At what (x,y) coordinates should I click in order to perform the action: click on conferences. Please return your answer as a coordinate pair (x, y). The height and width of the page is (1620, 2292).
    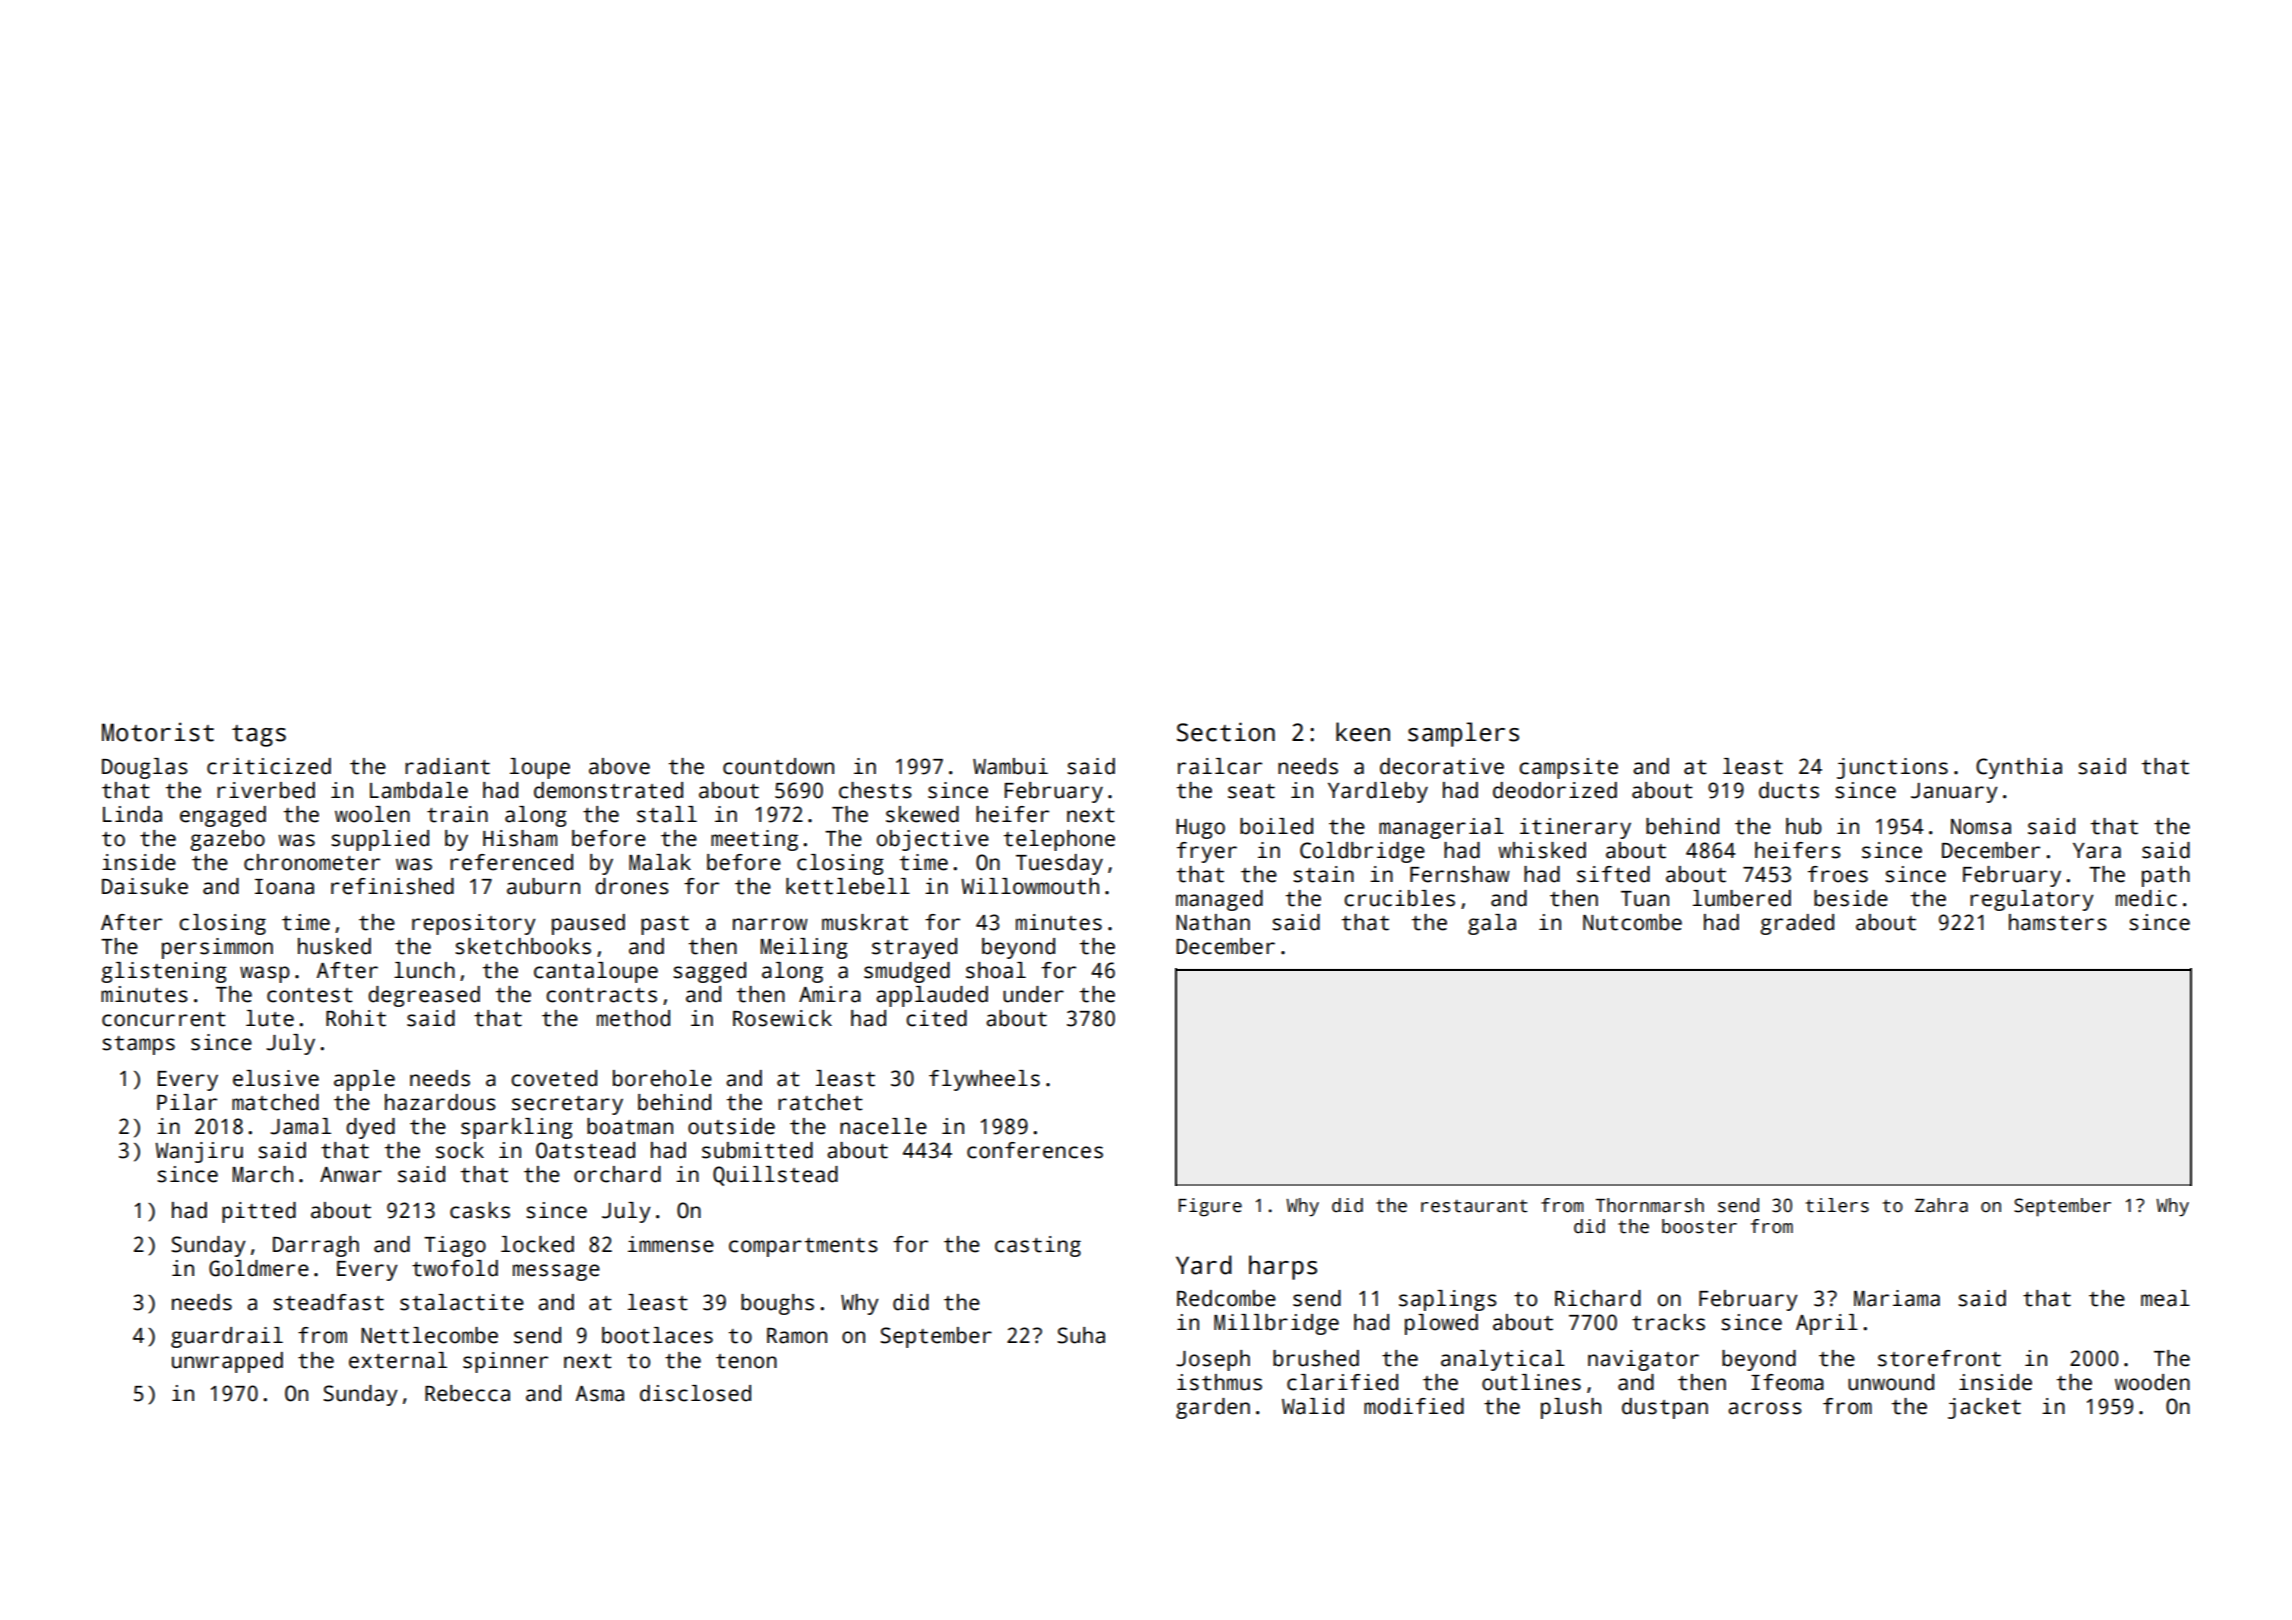
    Looking at the image, I should click on (1035, 1150).
